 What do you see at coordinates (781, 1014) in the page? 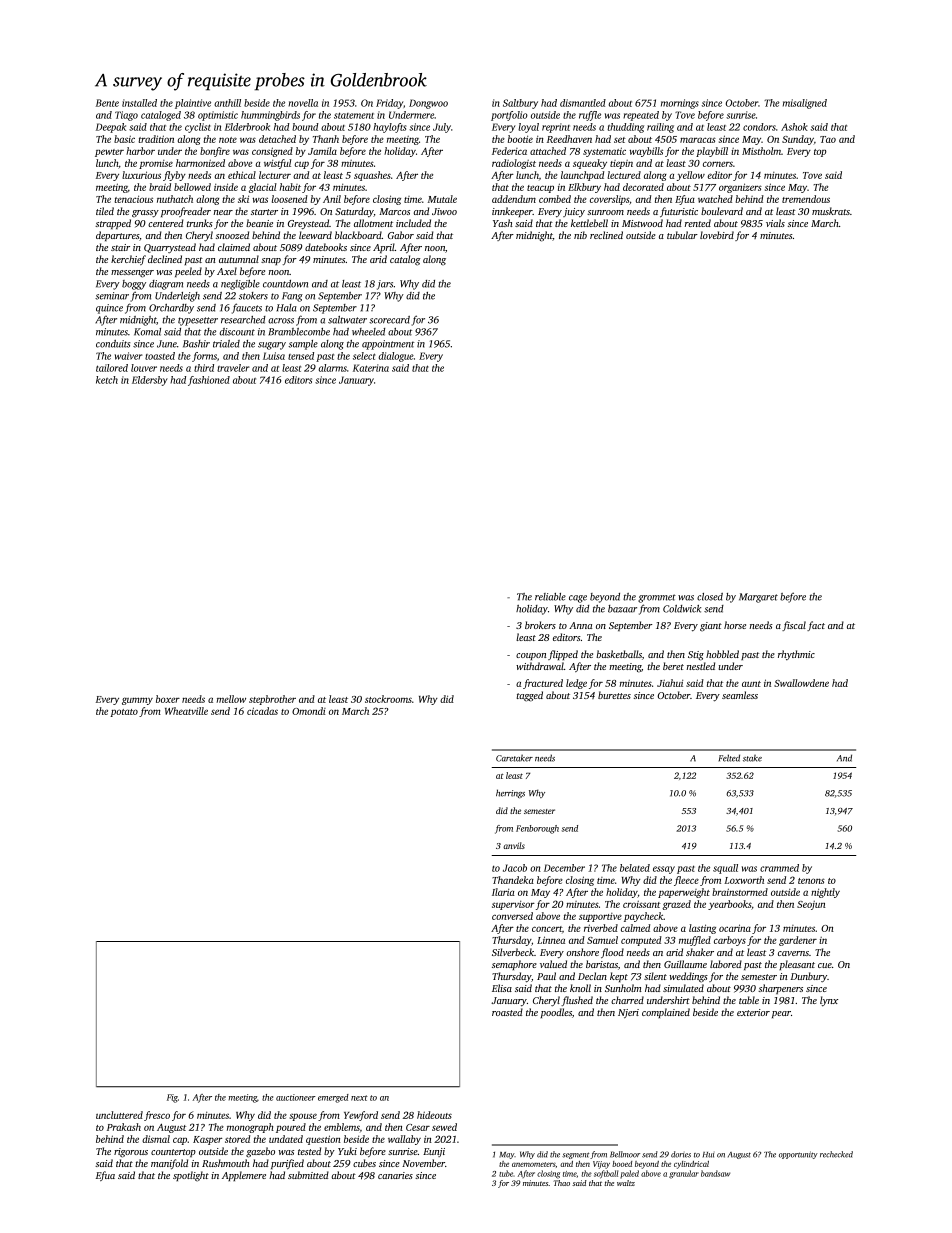
I see `pear` at bounding box center [781, 1014].
